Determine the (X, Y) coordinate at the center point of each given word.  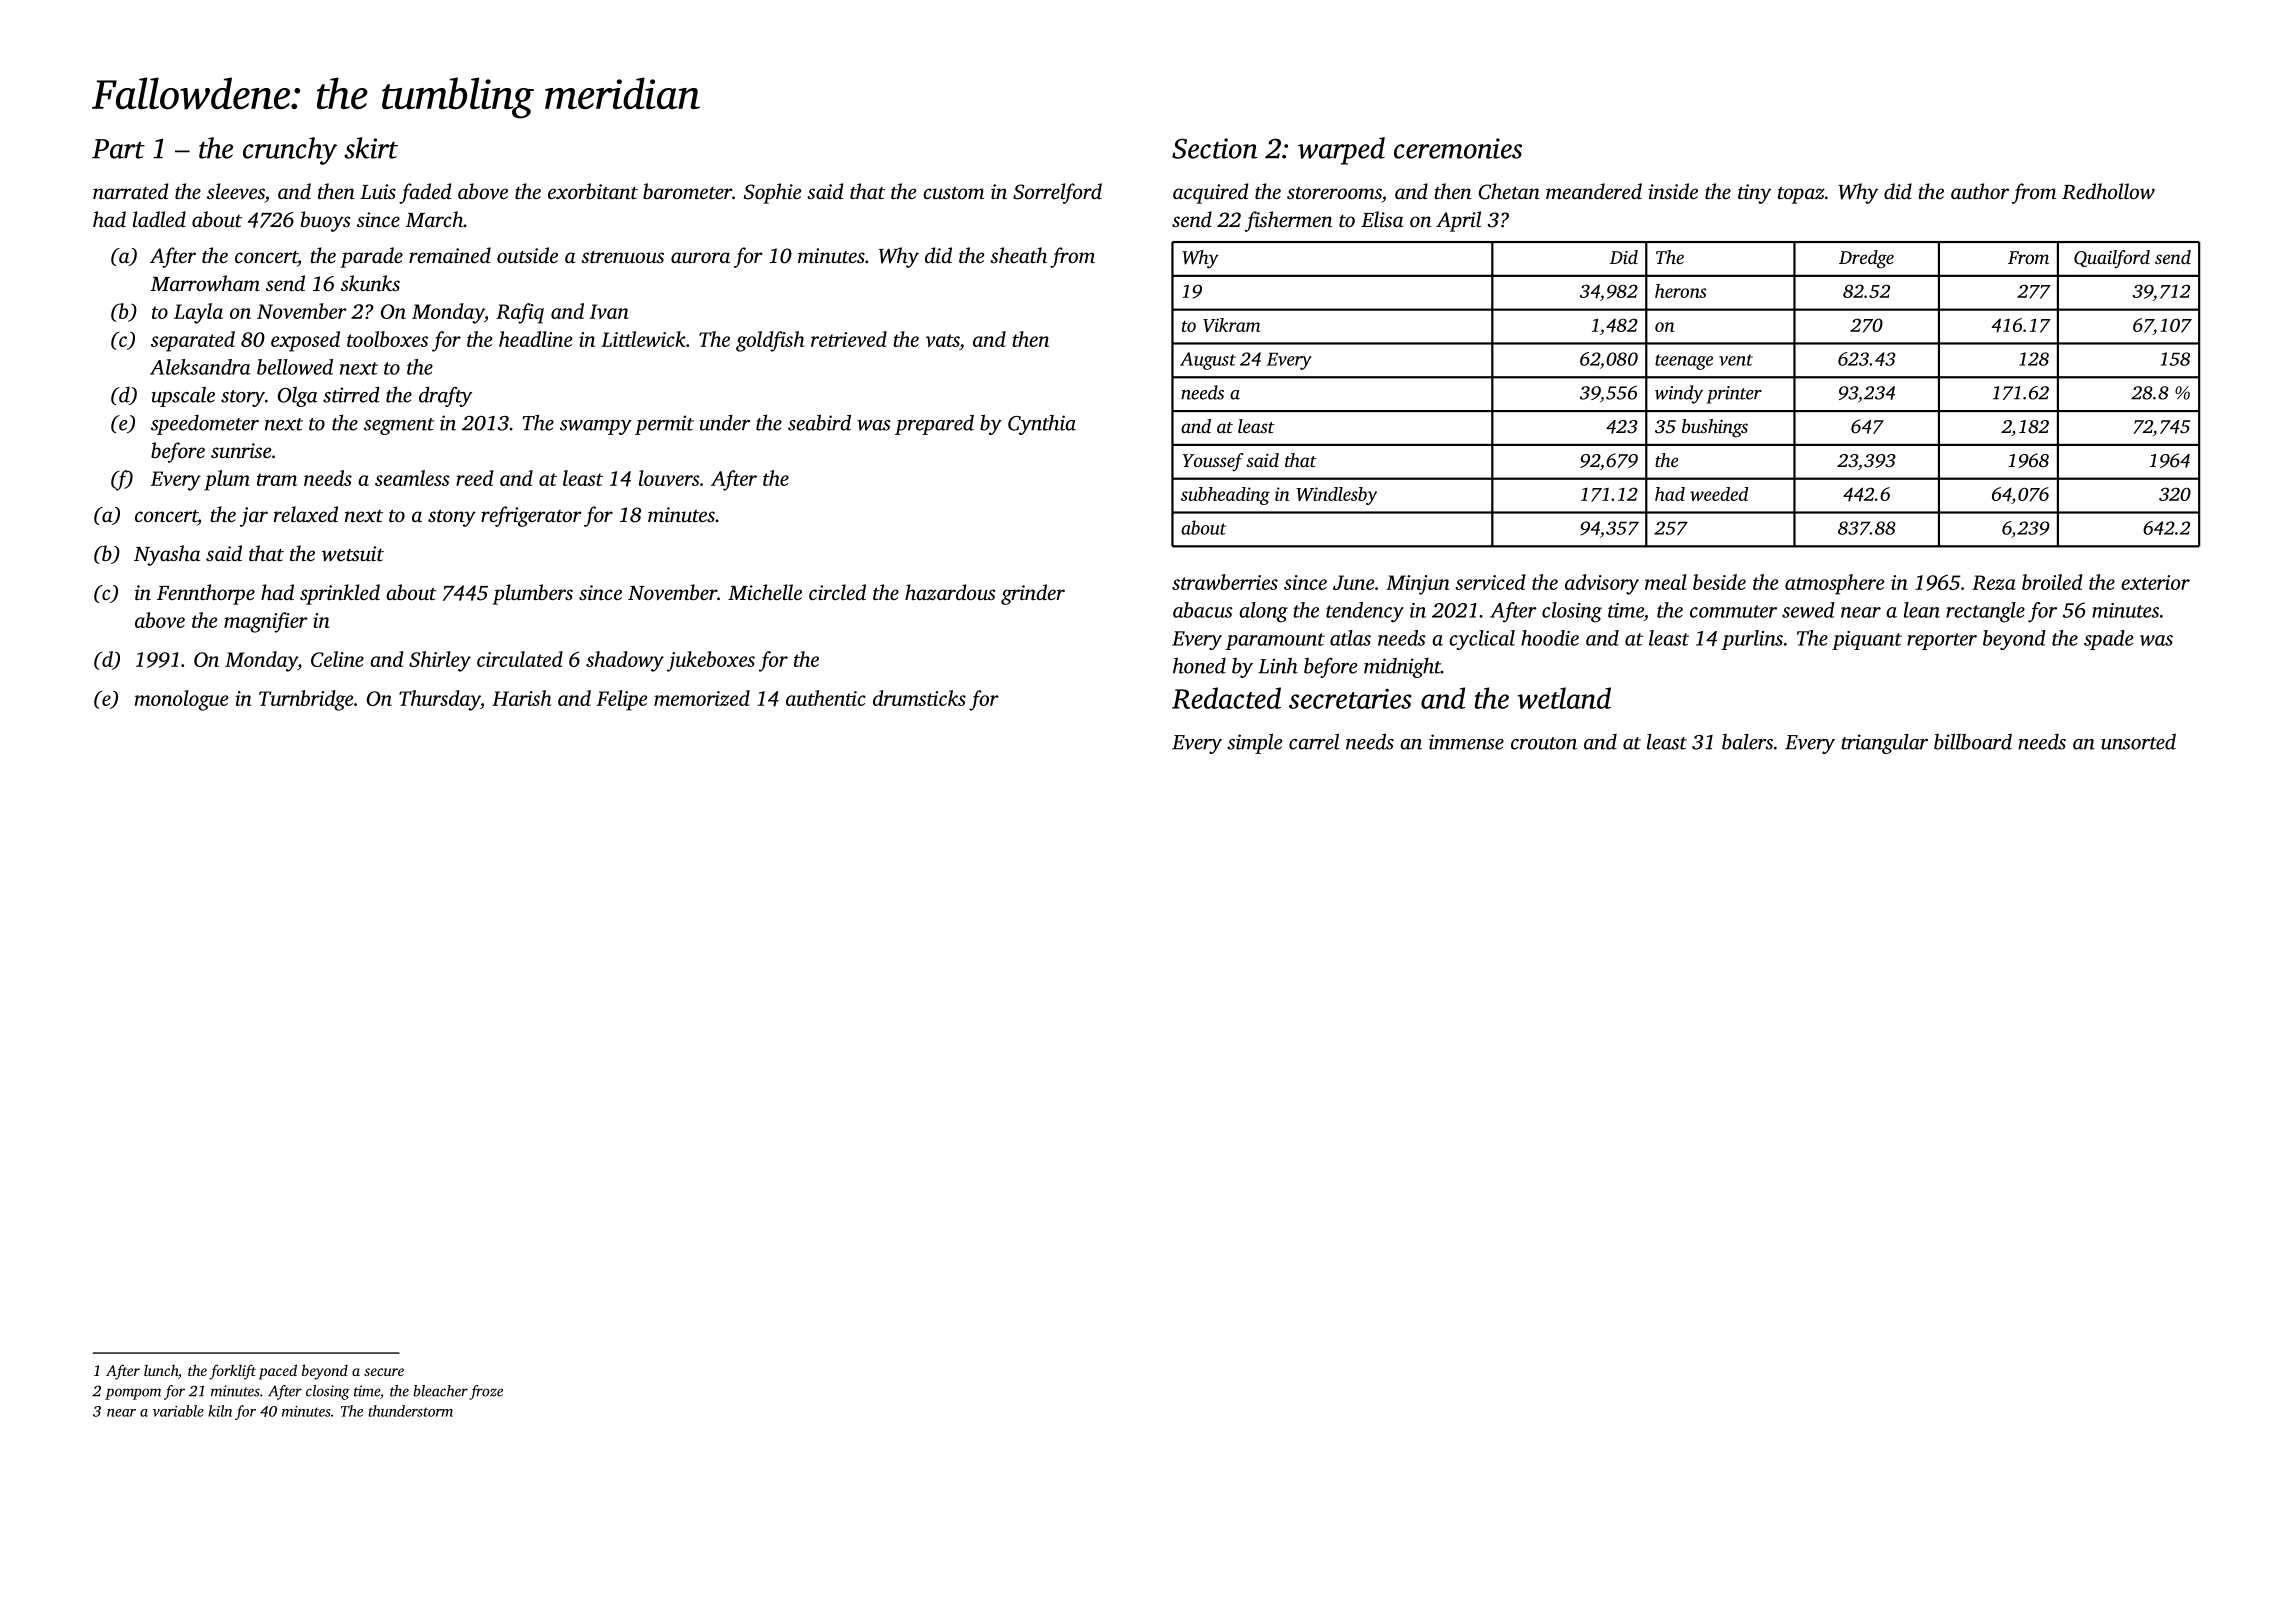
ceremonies (1458, 148)
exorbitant (593, 191)
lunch (161, 1370)
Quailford (2112, 259)
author (1980, 191)
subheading (1225, 496)
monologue (181, 700)
